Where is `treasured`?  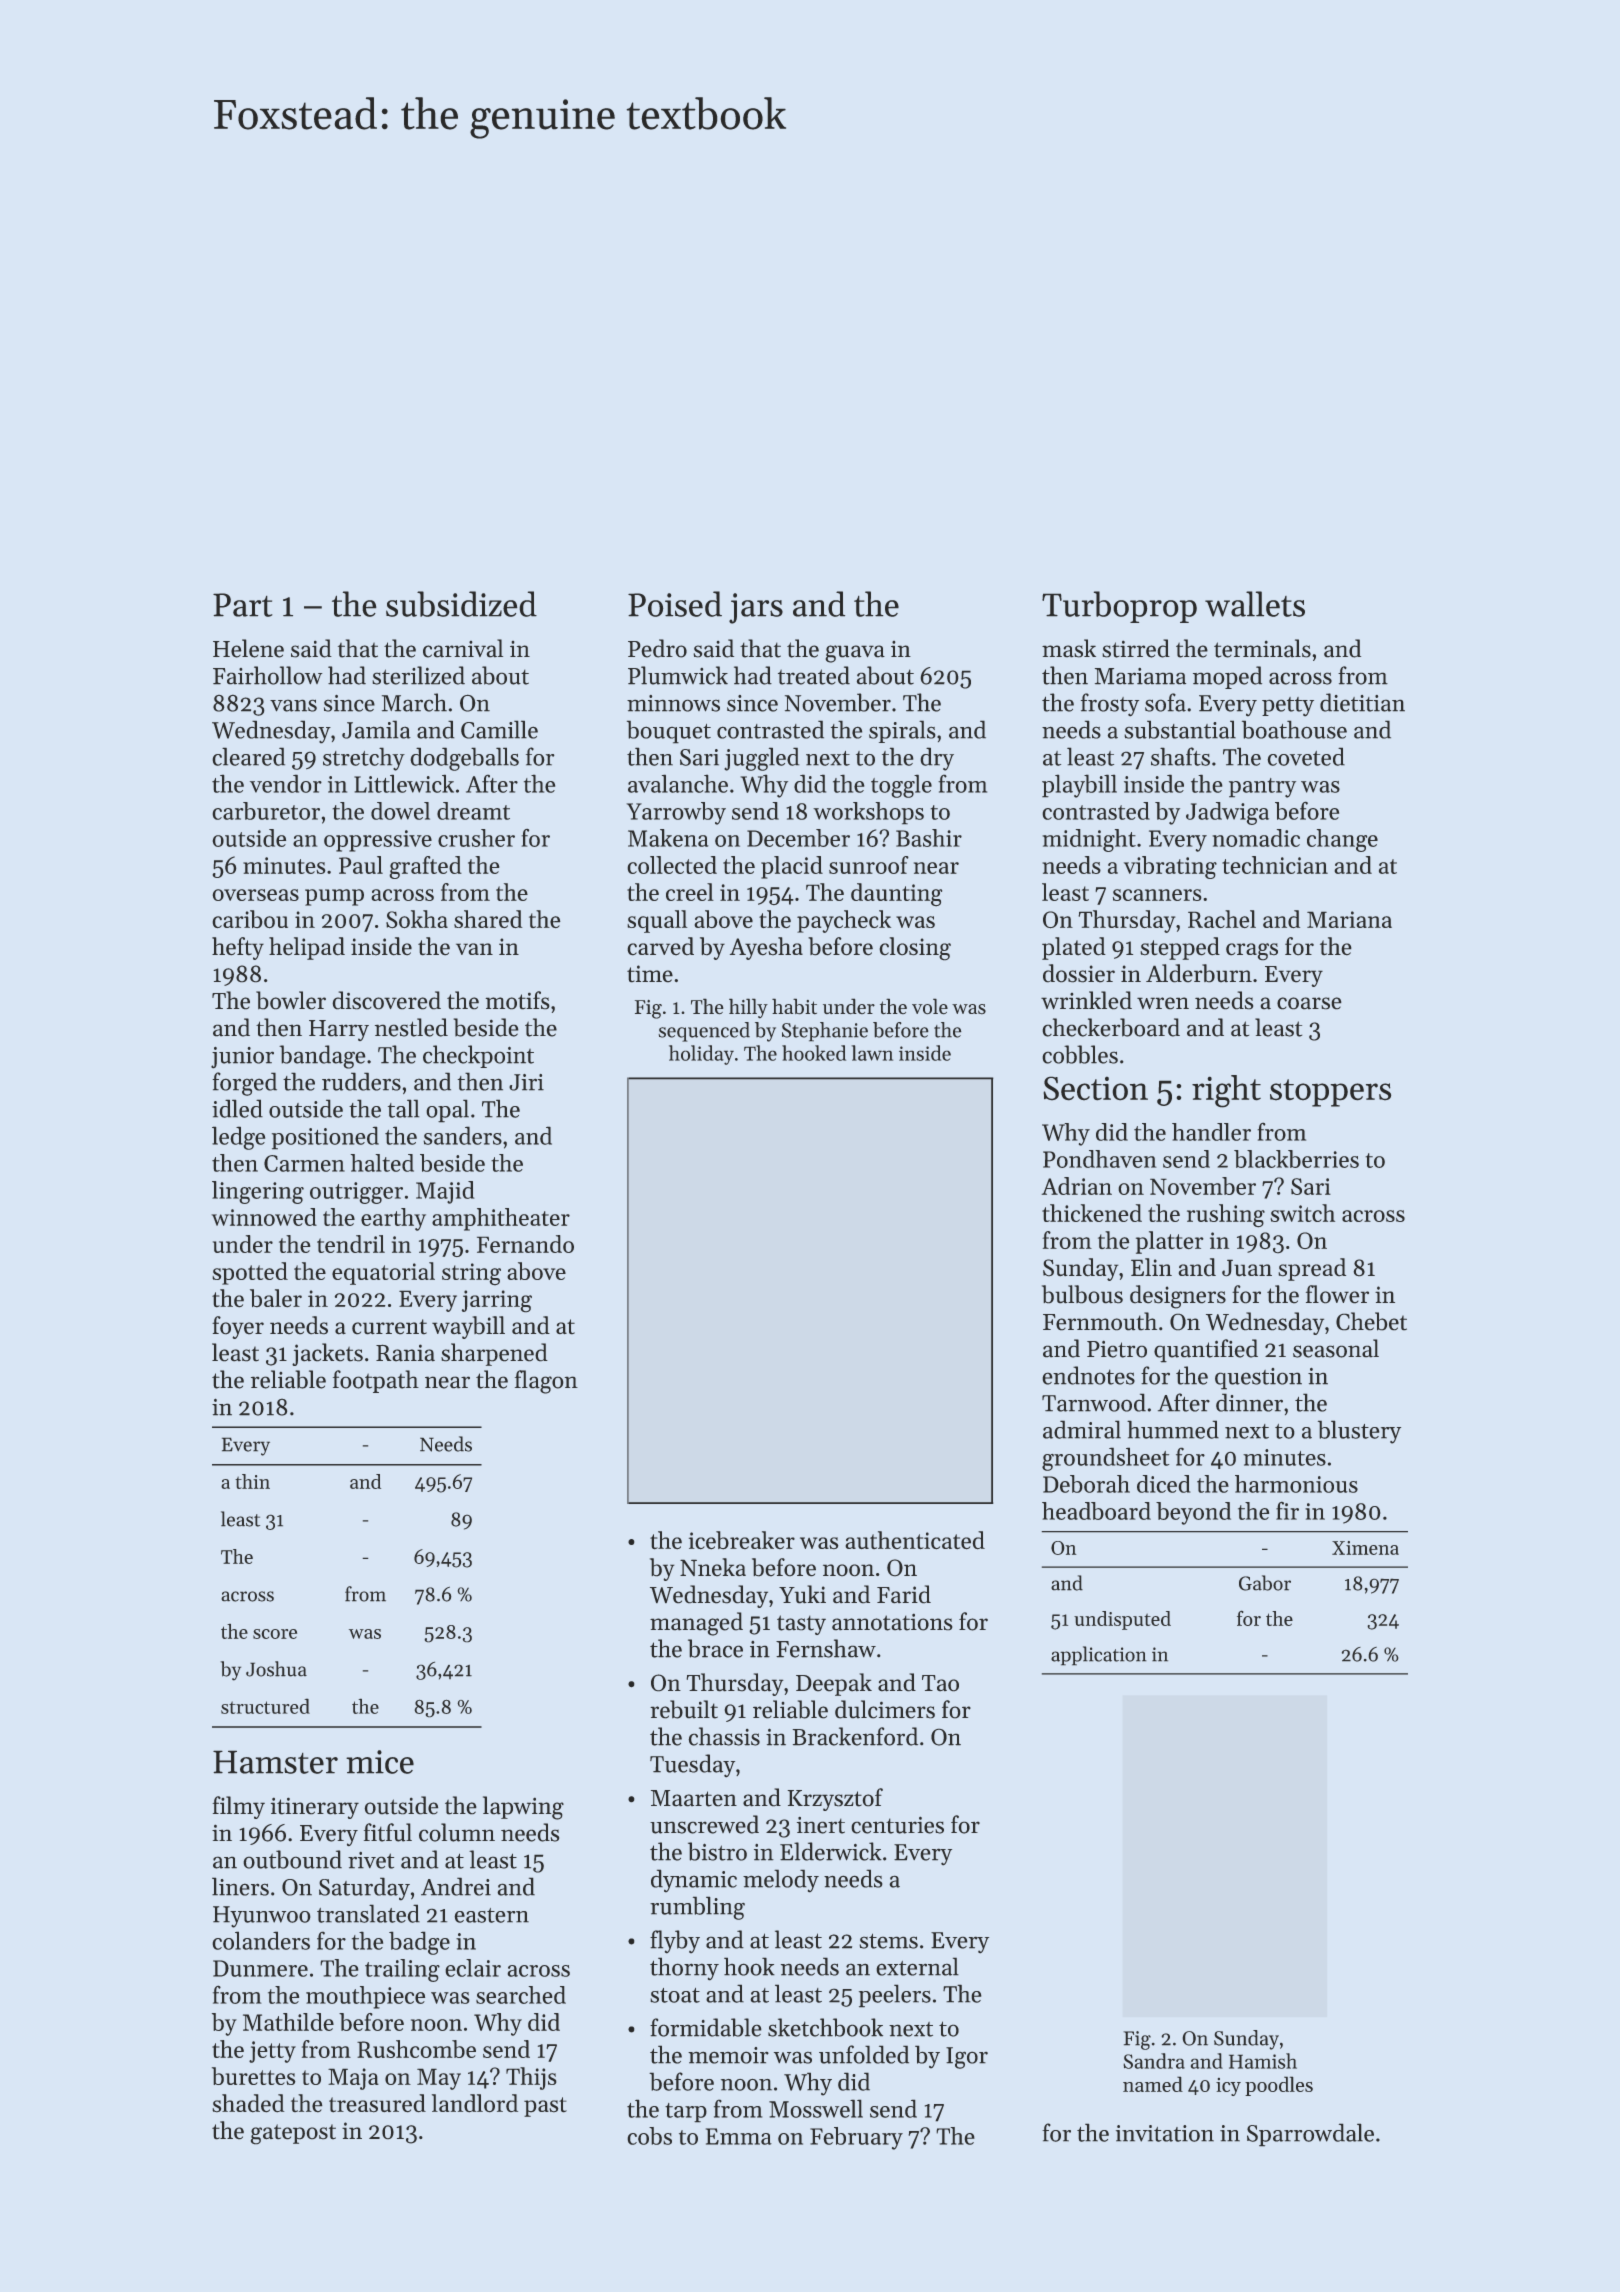 treasured is located at coordinates (377, 2103).
